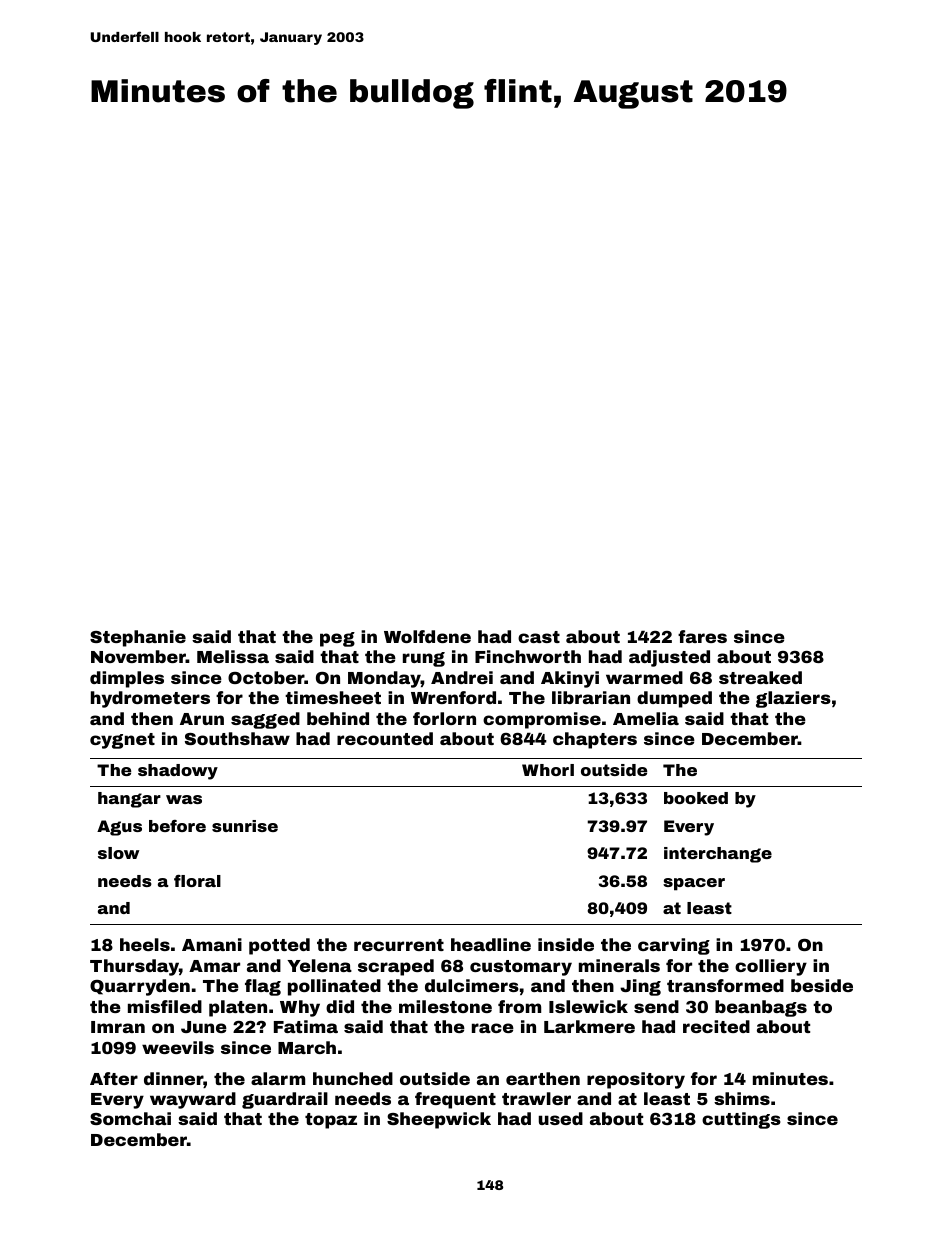 Image resolution: width=952 pixels, height=1233 pixels. I want to click on Somchai, so click(130, 1118).
